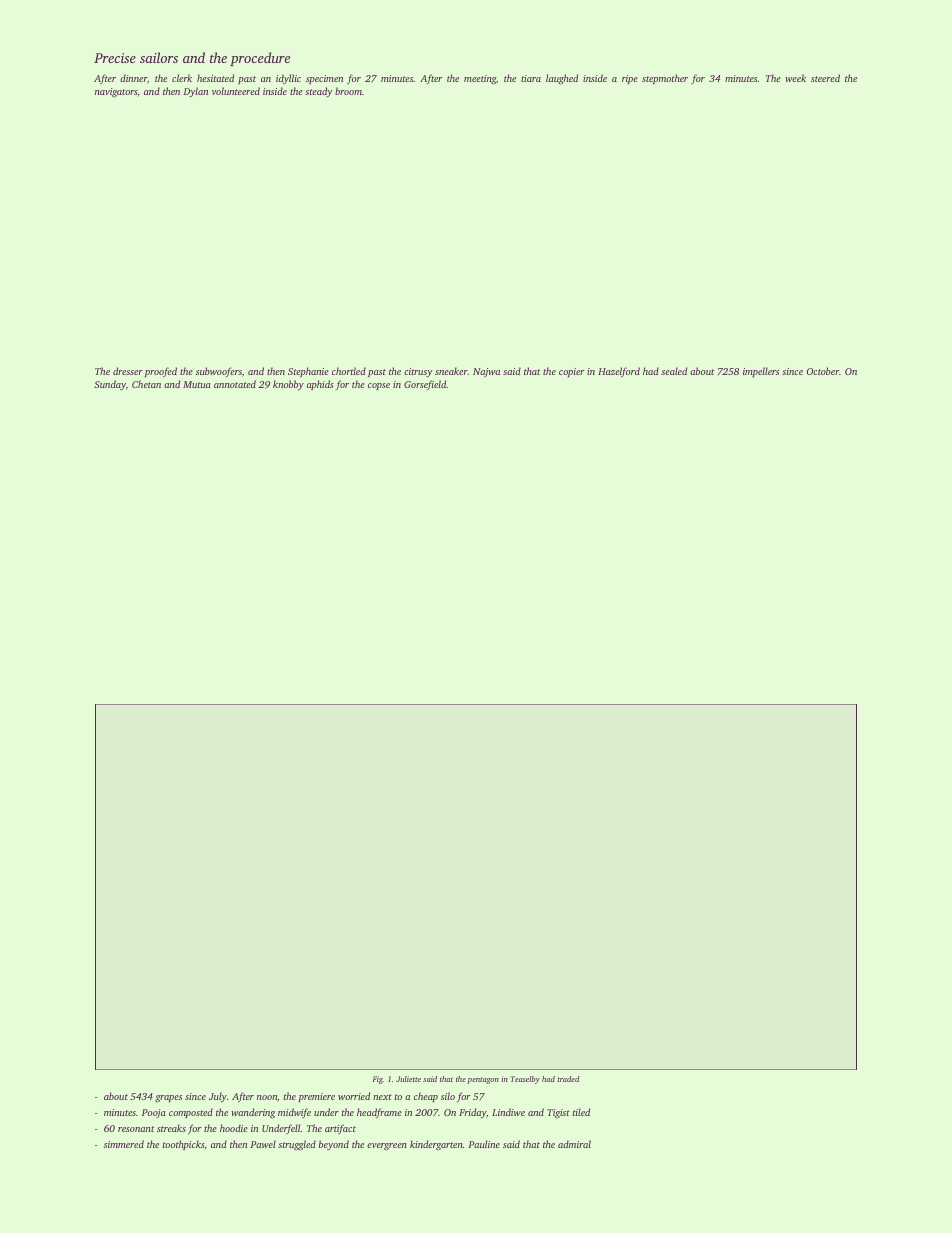  Describe the element at coordinates (195, 92) in the screenshot. I see `Dylan` at that location.
